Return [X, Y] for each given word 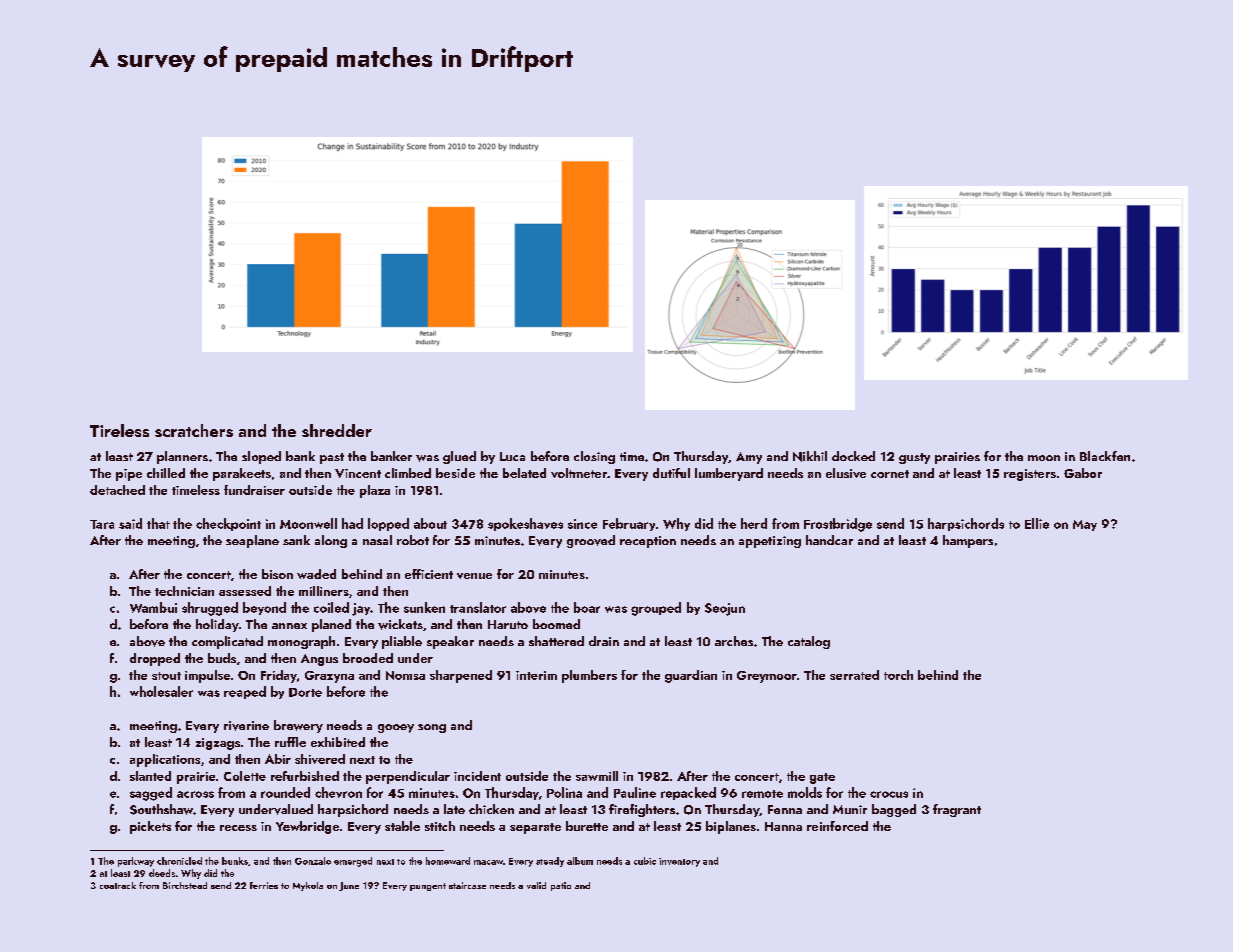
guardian [691, 676]
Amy [749, 458]
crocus [889, 794]
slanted [150, 776]
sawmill [597, 776]
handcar [829, 540]
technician [184, 591]
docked [853, 456]
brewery [298, 726]
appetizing [770, 542]
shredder [337, 430]
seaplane [252, 541]
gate [822, 778]
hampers [968, 541]
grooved [591, 541]
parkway [136, 862]
